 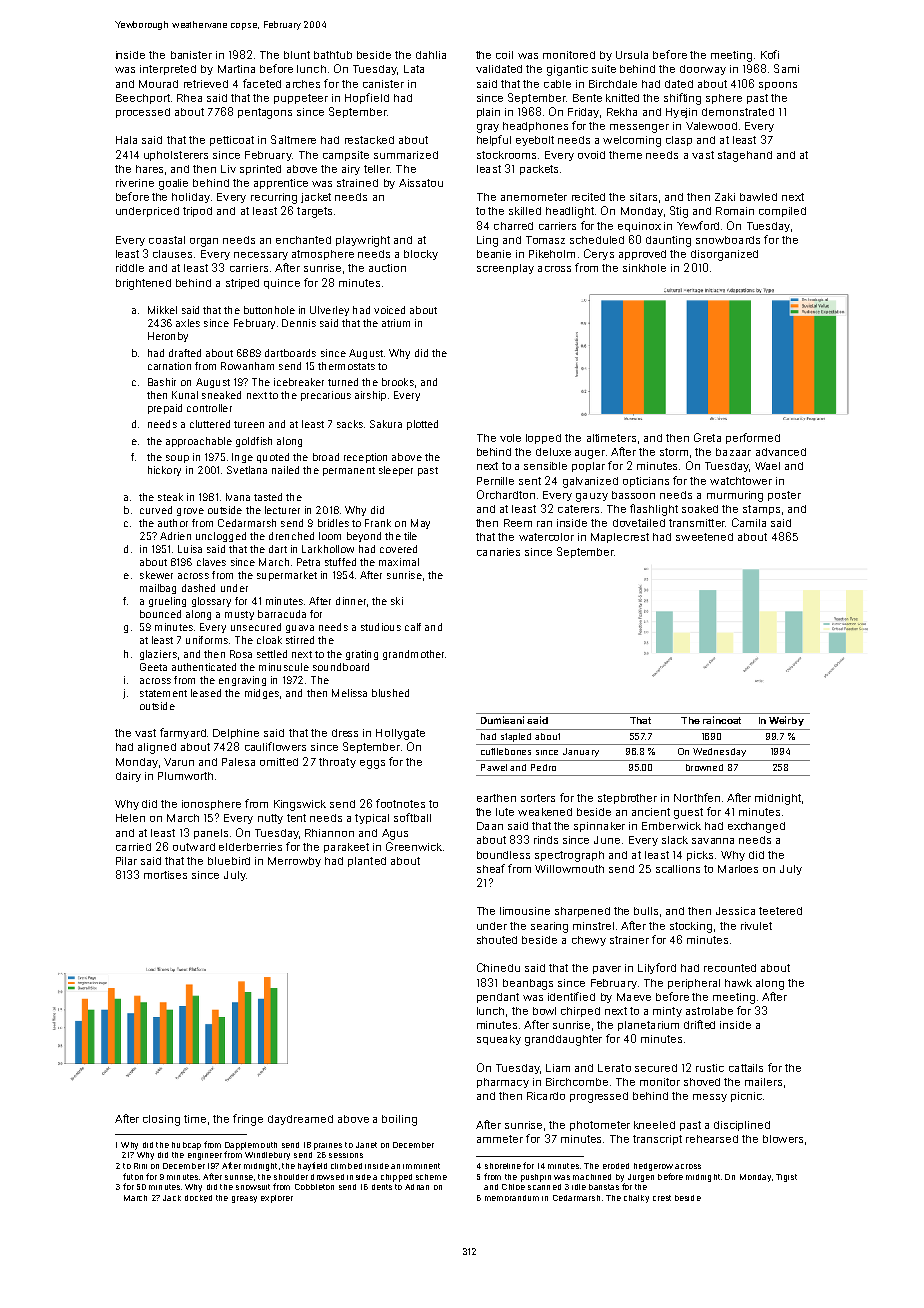 What do you see at coordinates (413, 655) in the document?
I see `grandmother` at bounding box center [413, 655].
